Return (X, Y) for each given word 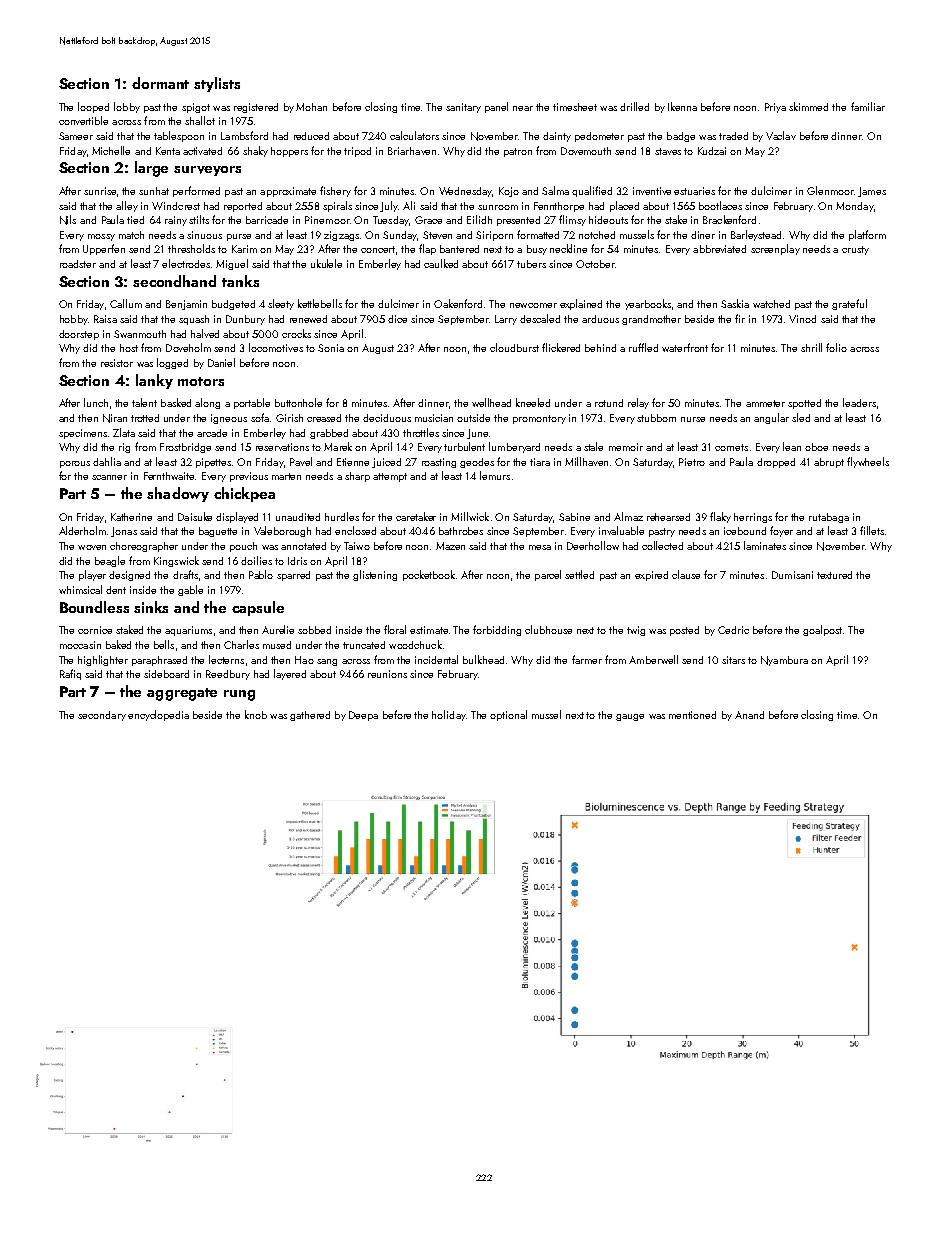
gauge (630, 717)
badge (681, 137)
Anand (749, 715)
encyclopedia (158, 715)
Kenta (168, 151)
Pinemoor (327, 220)
